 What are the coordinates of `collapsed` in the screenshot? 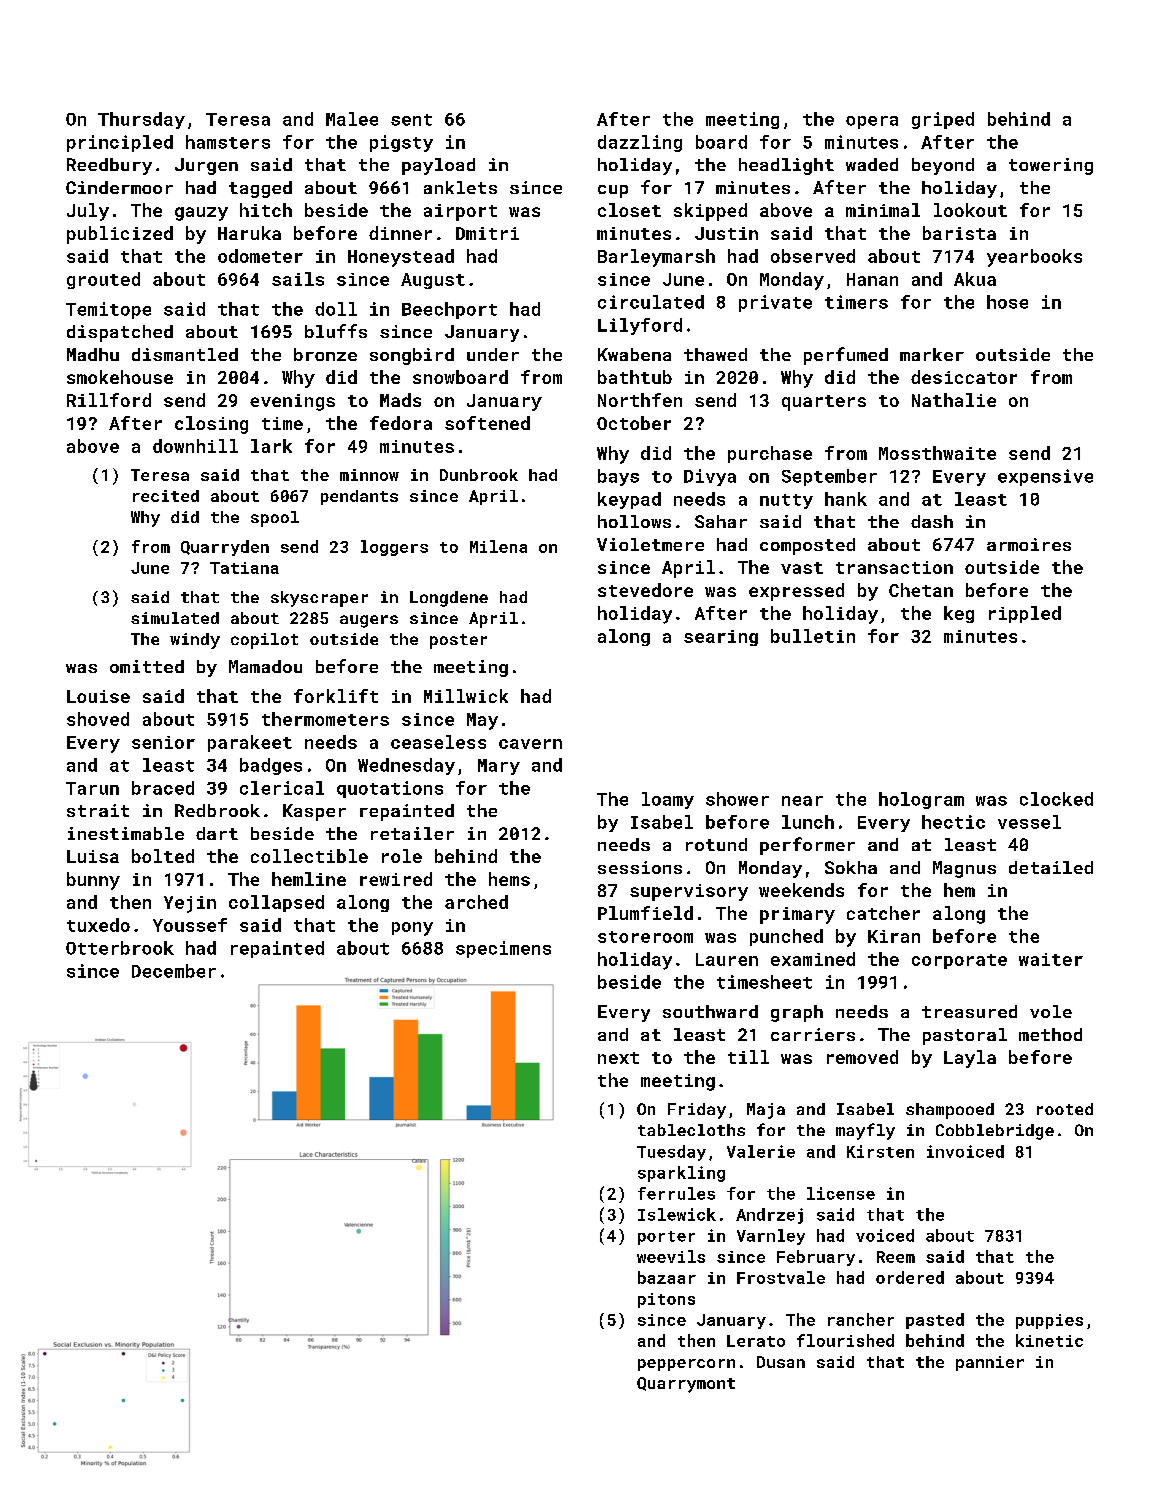 It's located at (276, 903).
